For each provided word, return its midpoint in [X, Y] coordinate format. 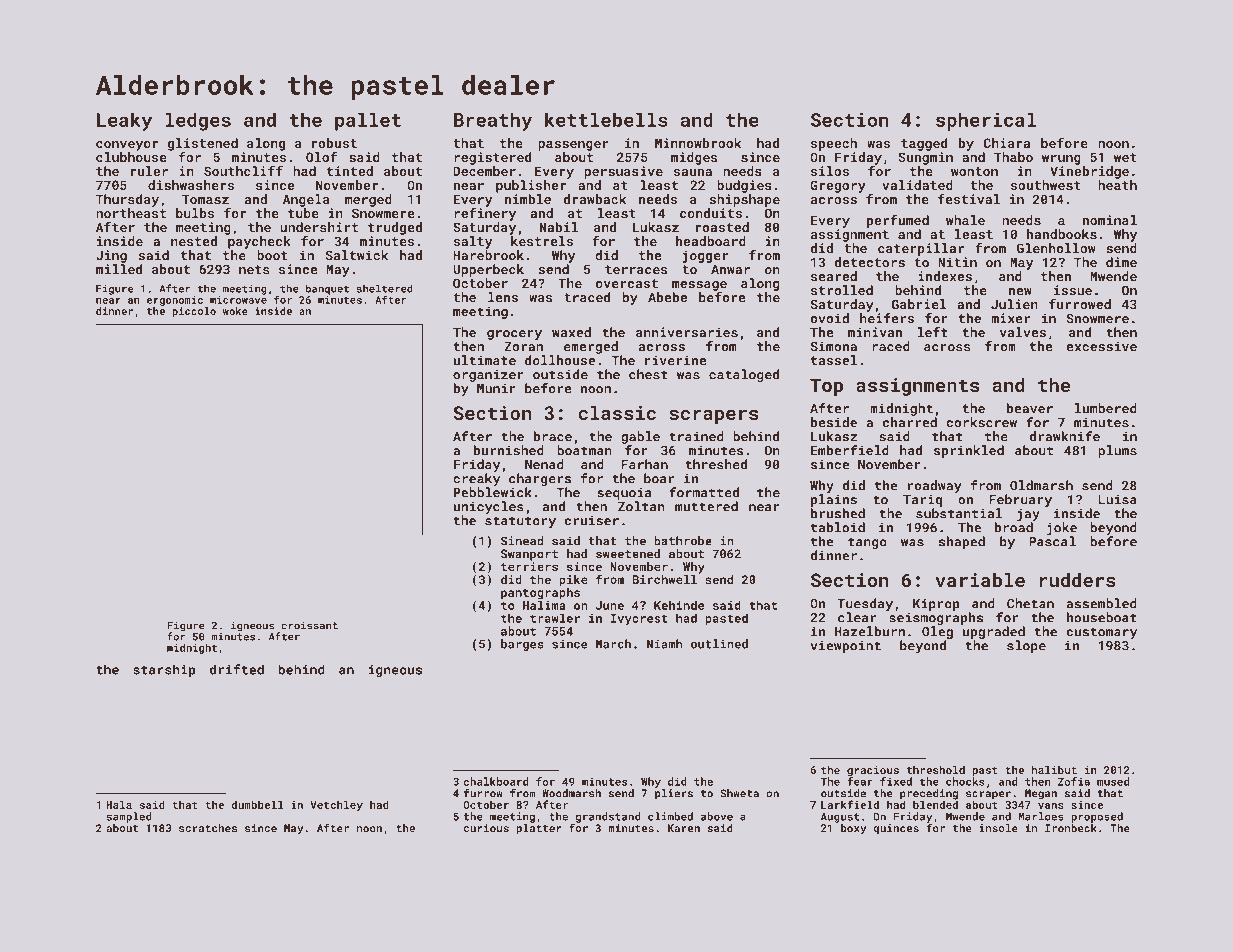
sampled [129, 817]
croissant [310, 625]
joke [1062, 528]
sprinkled [969, 451]
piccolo [194, 312]
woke [235, 311]
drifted [237, 669]
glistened [203, 144]
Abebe [667, 297]
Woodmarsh [571, 793]
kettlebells [606, 119]
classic [617, 413]
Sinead [522, 541]
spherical [986, 121]
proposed [1097, 817]
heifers [887, 318]
